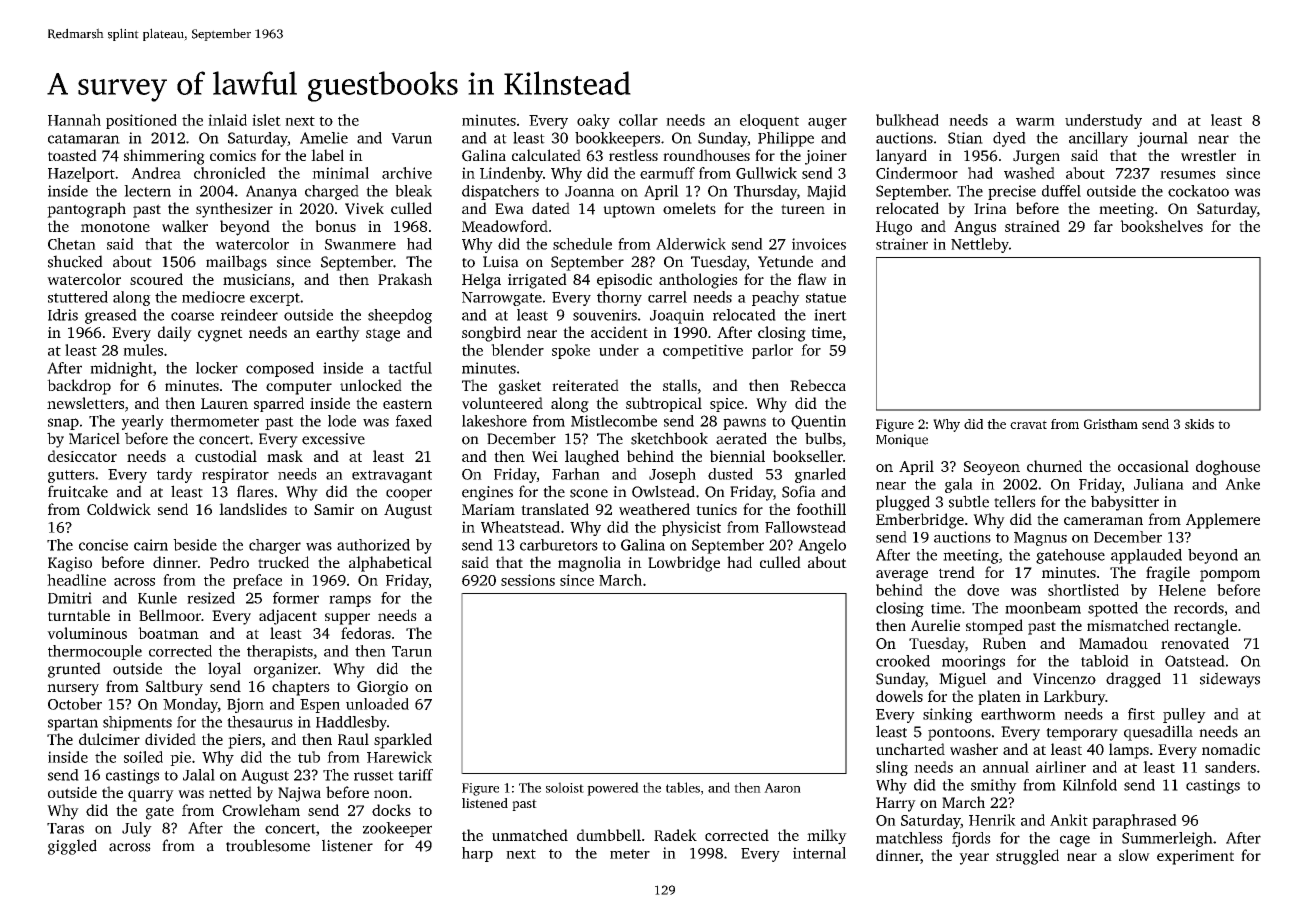 The height and width of the document is (924, 1308). I want to click on crooked, so click(903, 661).
